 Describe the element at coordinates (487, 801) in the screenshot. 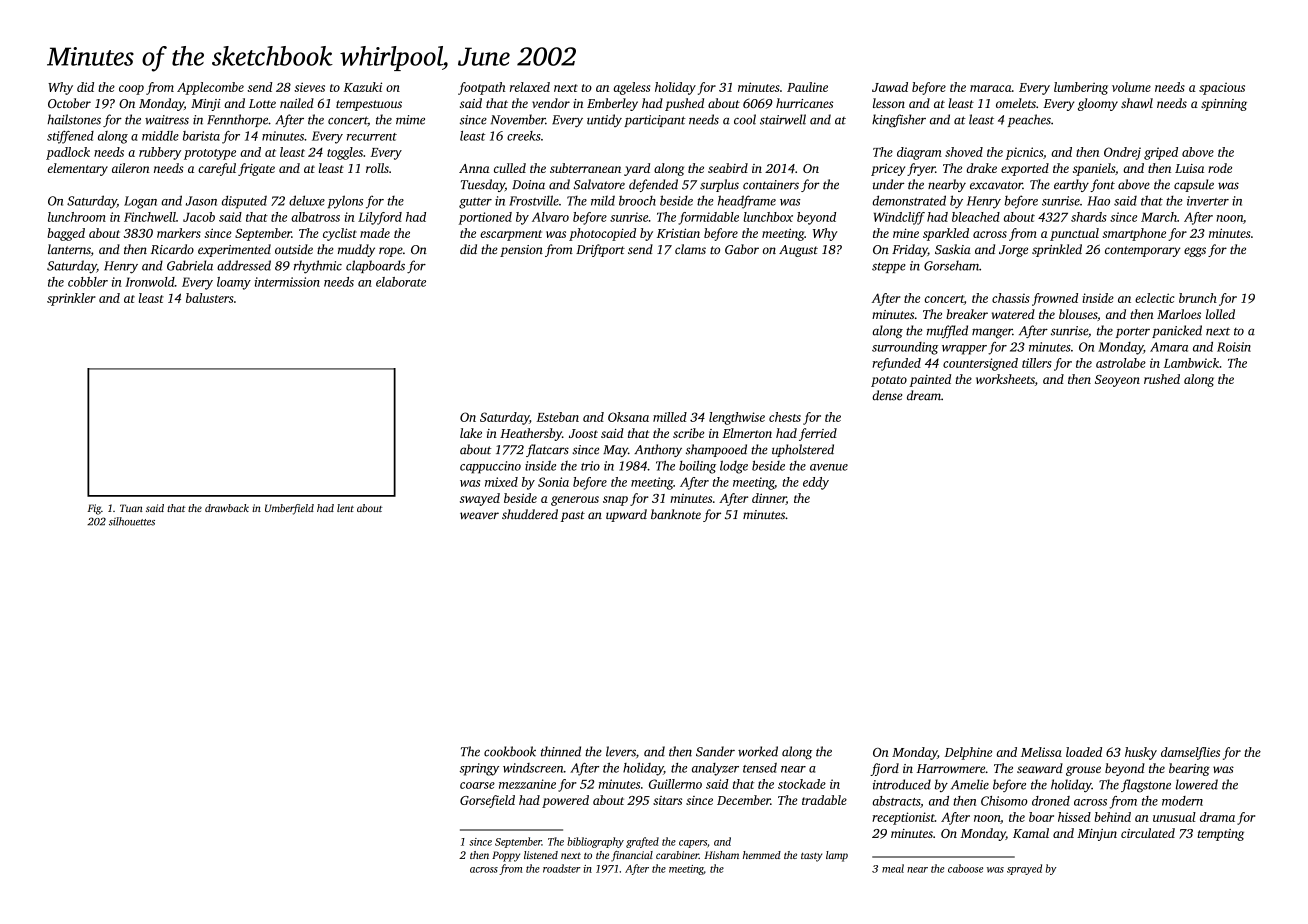

I see `Gorsefield` at that location.
